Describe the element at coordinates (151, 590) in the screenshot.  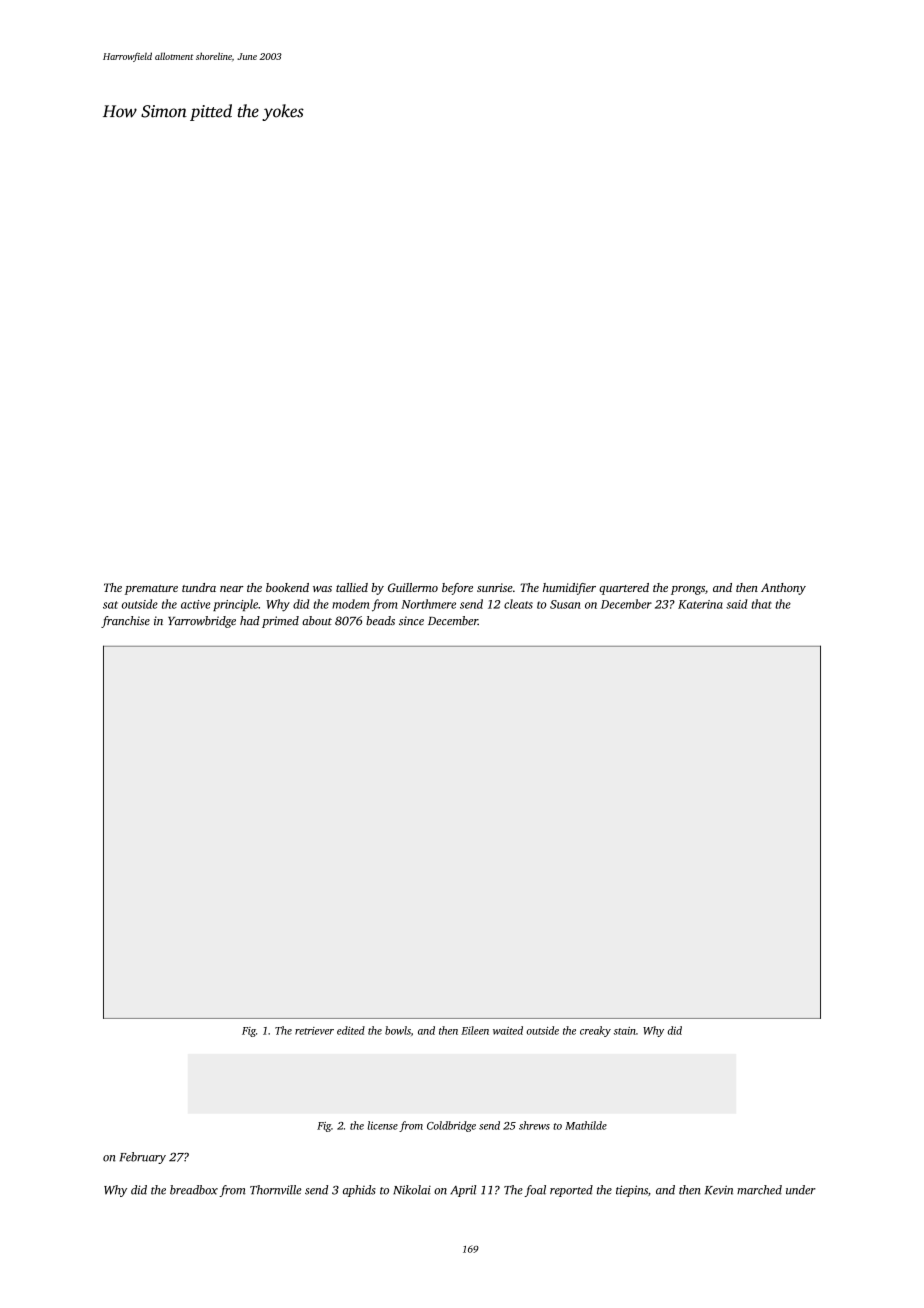
I see `premature` at that location.
